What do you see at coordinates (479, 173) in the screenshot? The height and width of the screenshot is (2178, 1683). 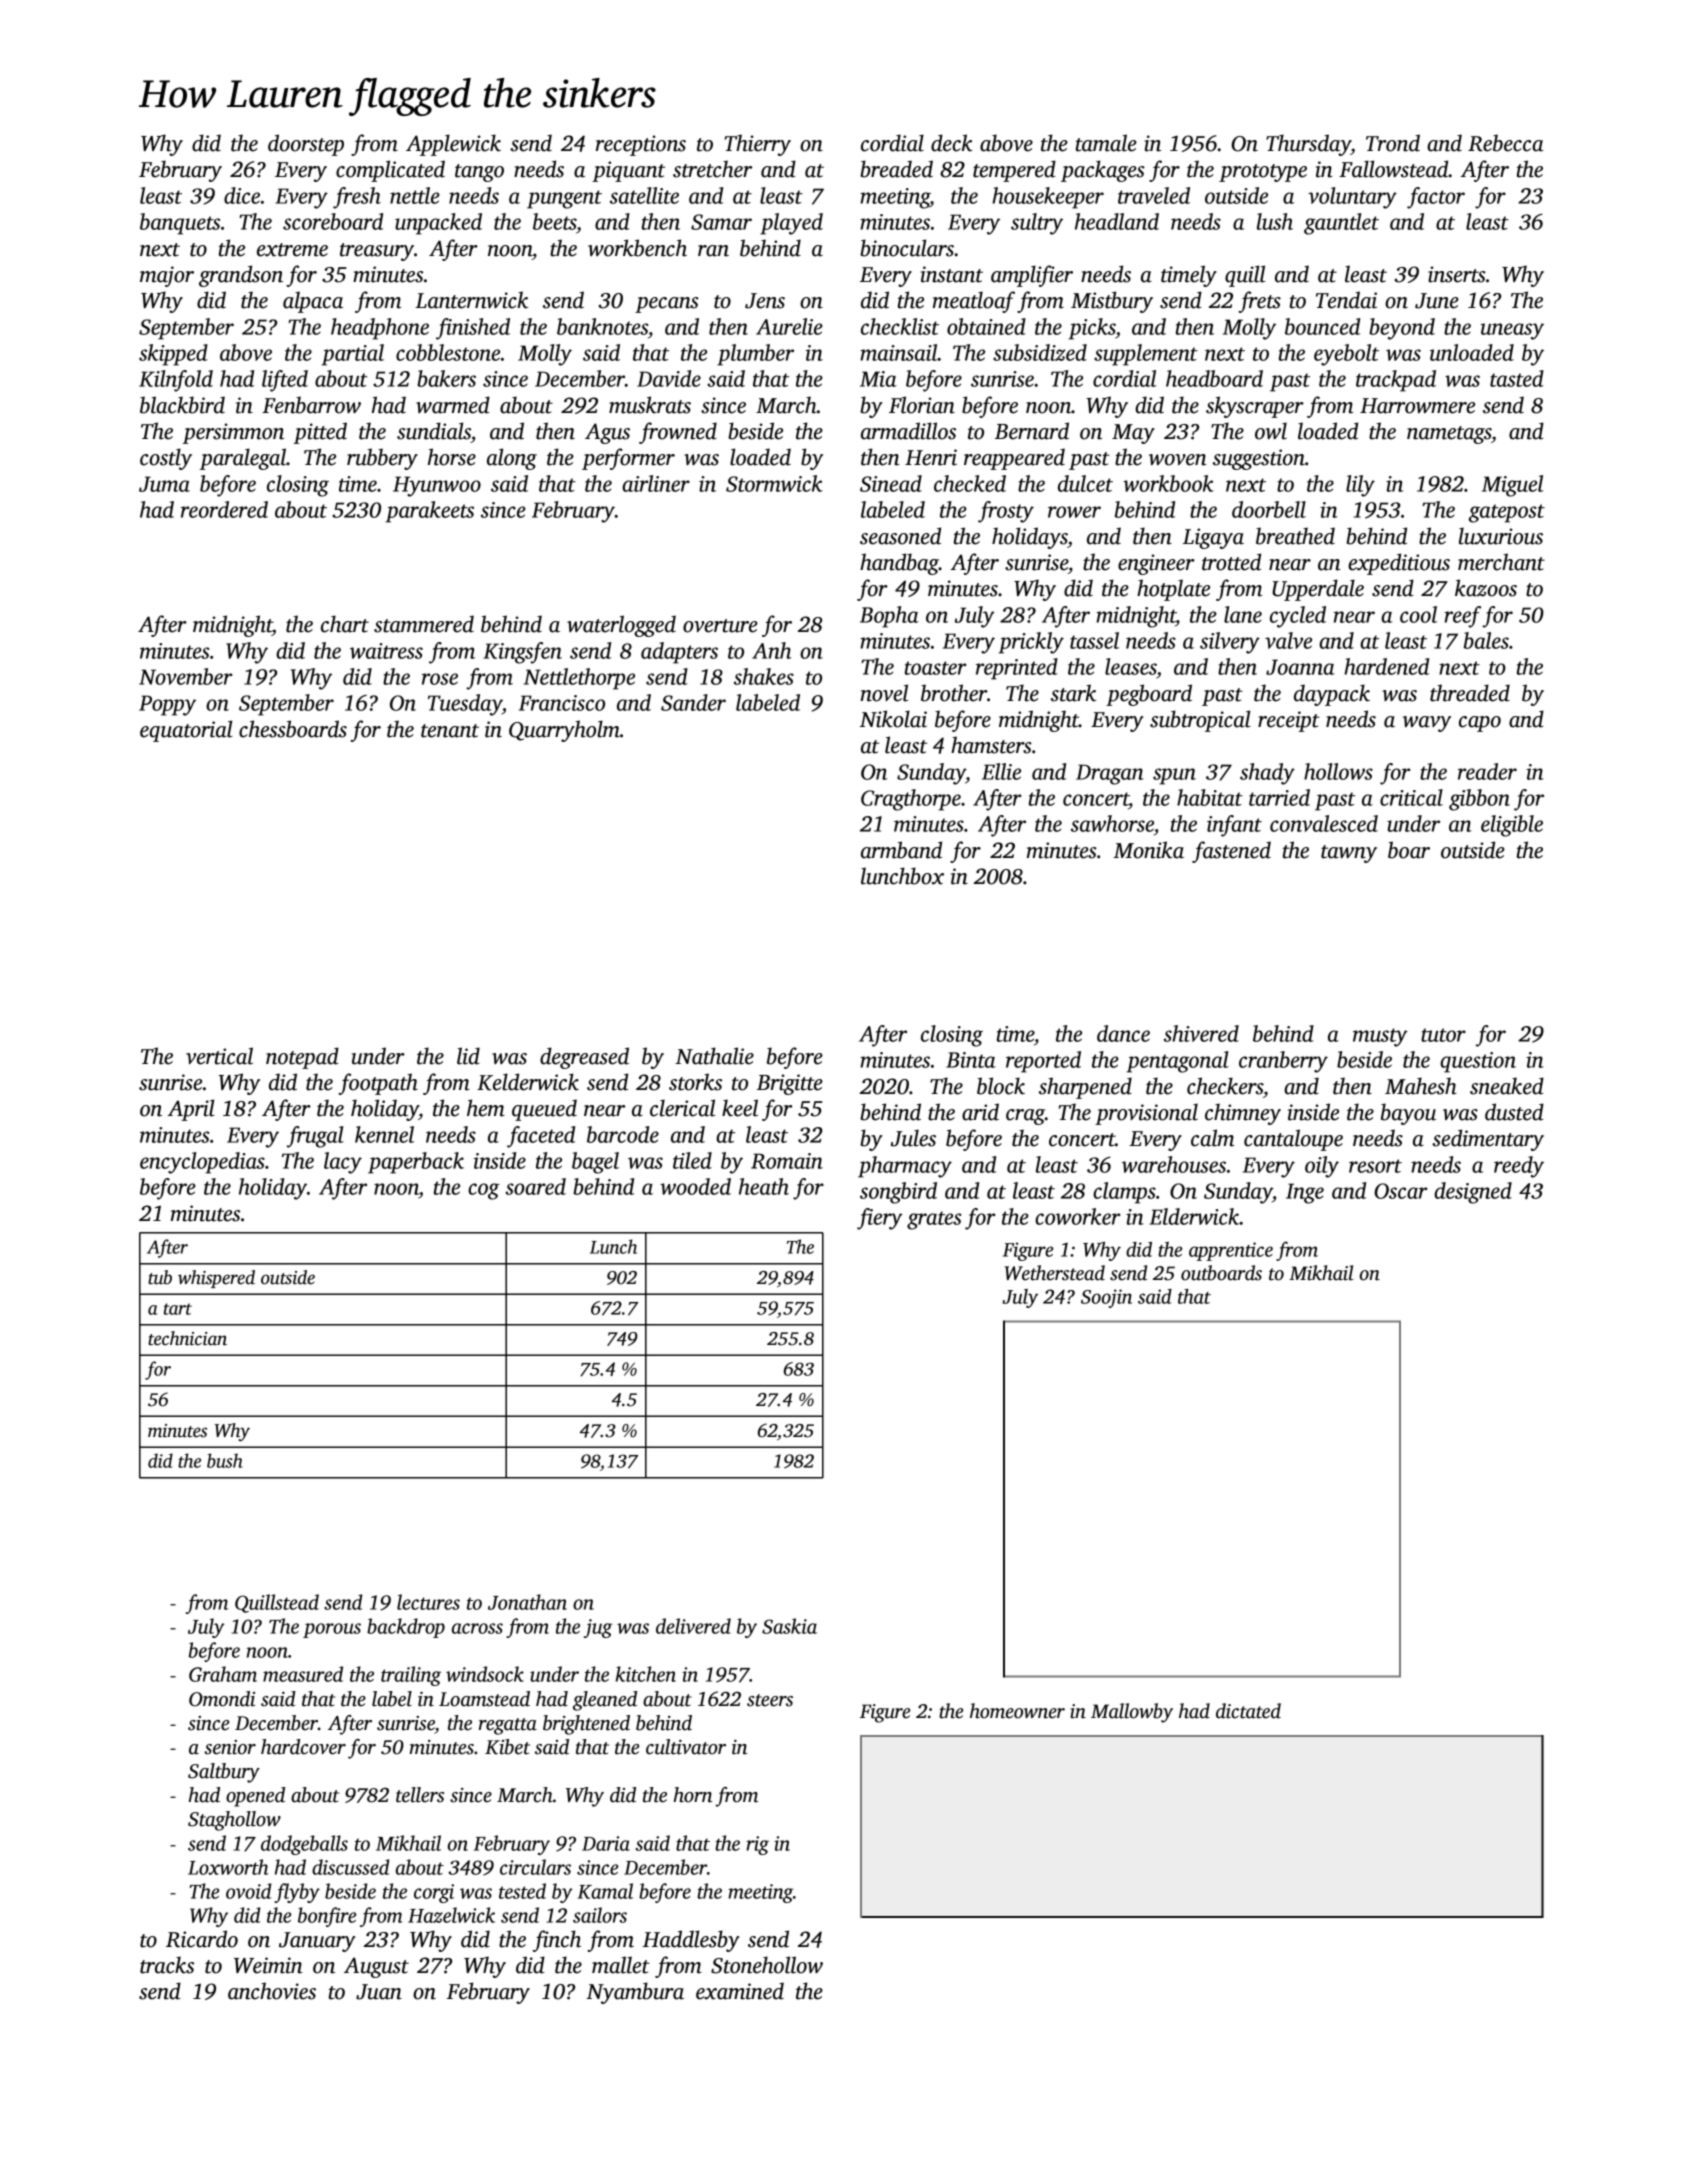 I see `tango` at bounding box center [479, 173].
